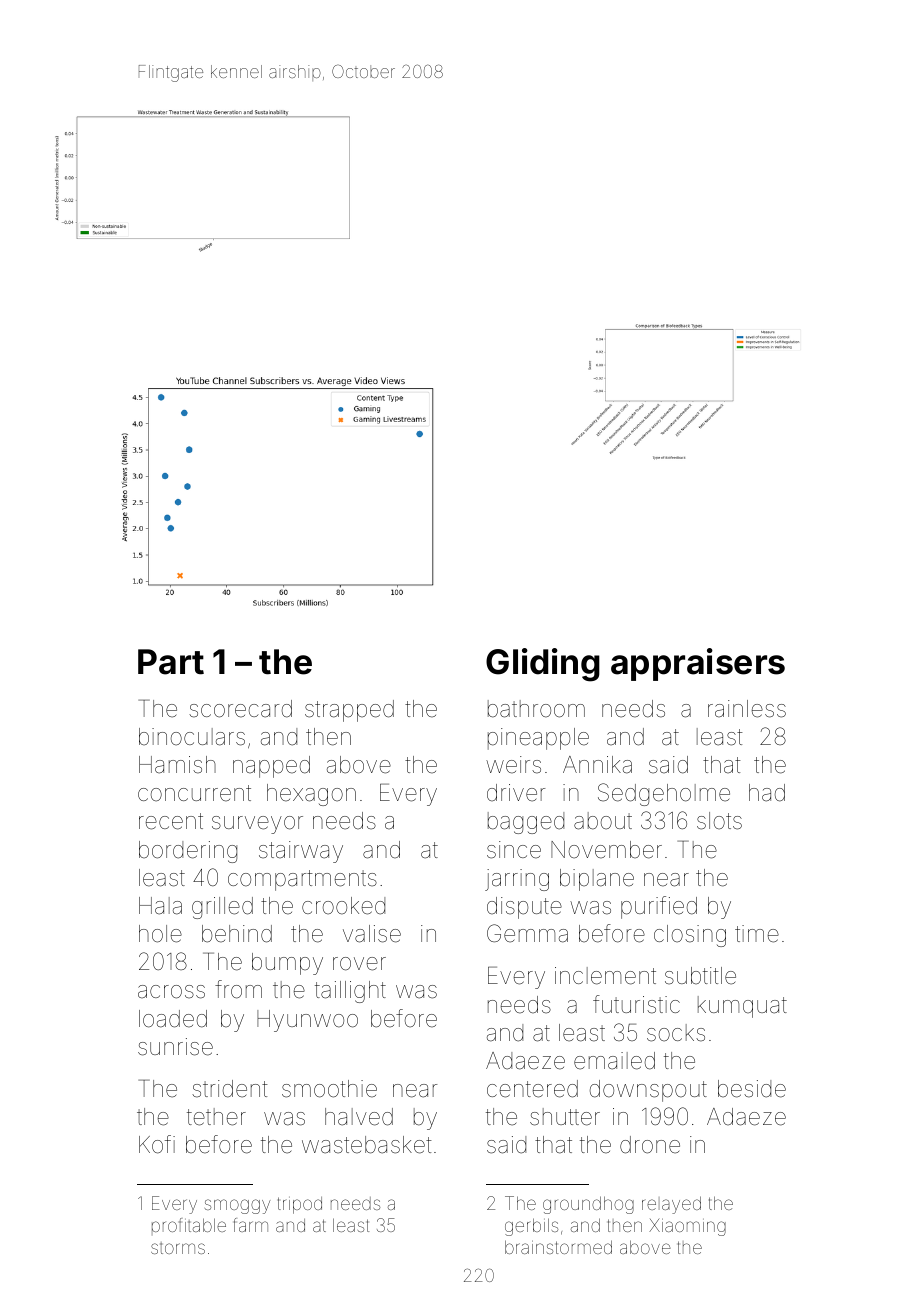  What do you see at coordinates (222, 908) in the screenshot?
I see `grilled` at bounding box center [222, 908].
